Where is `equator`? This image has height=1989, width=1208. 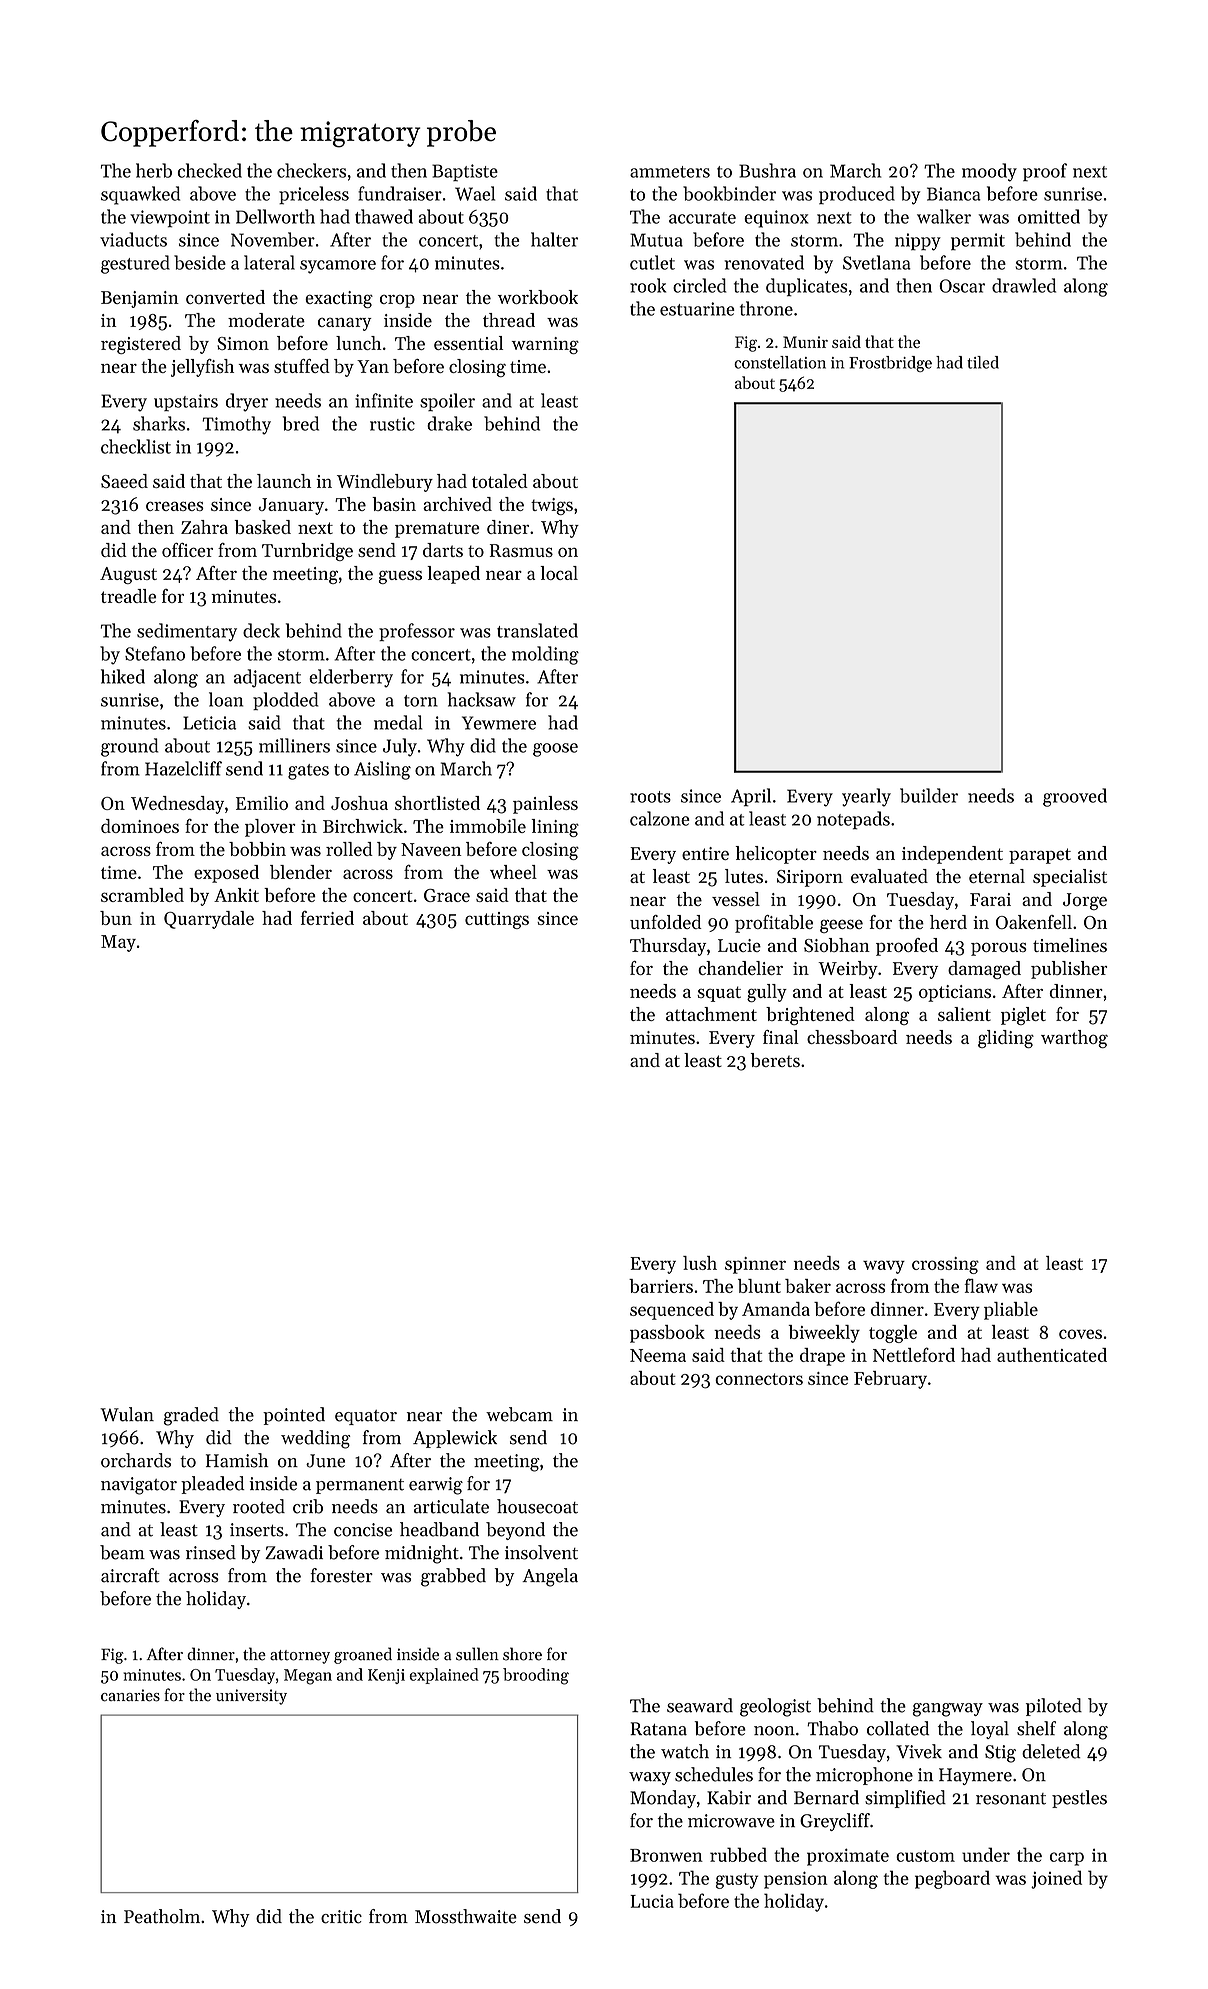
equator is located at coordinates (366, 1417).
